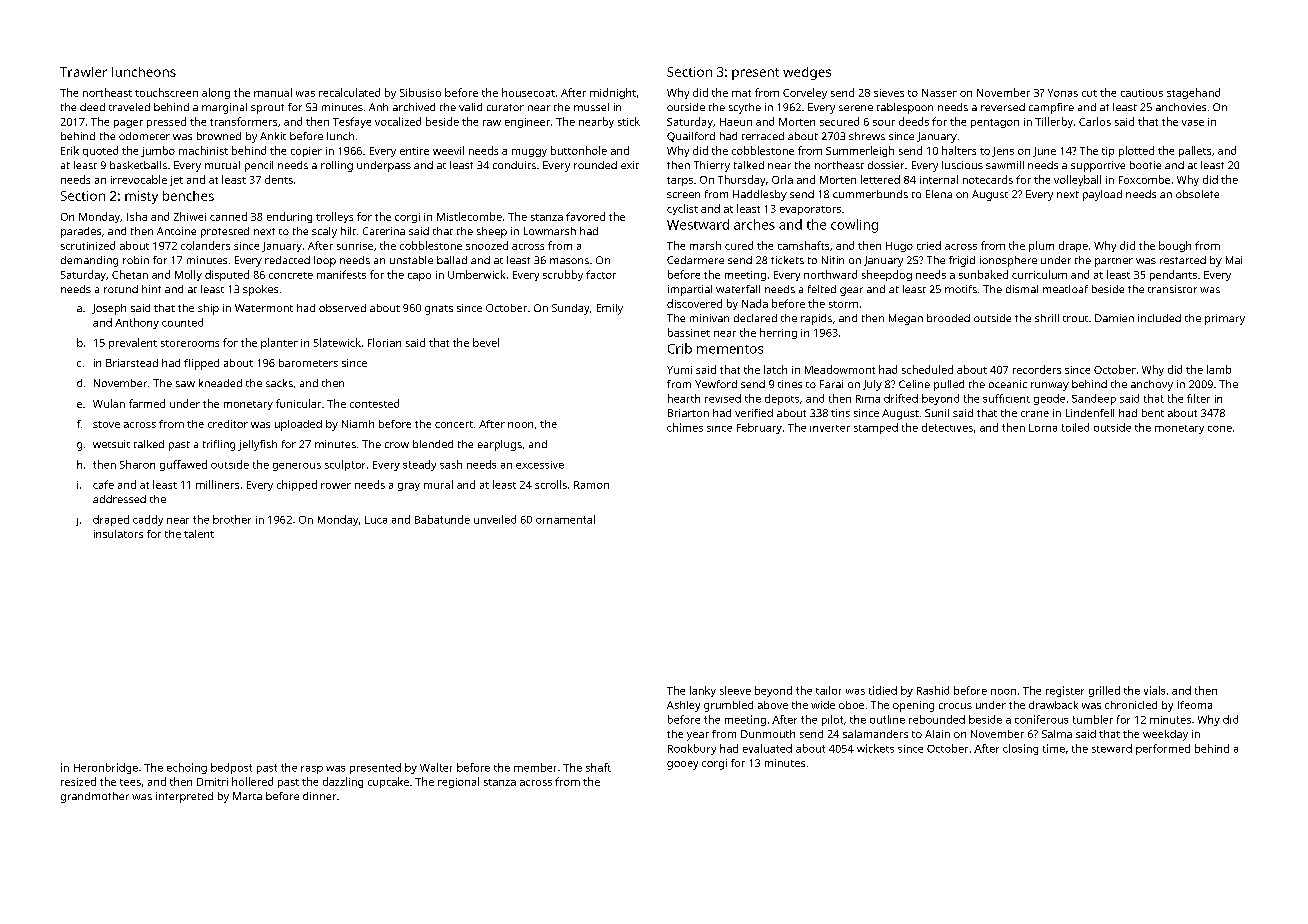 The image size is (1308, 924). What do you see at coordinates (682, 765) in the page?
I see `gooey` at bounding box center [682, 765].
